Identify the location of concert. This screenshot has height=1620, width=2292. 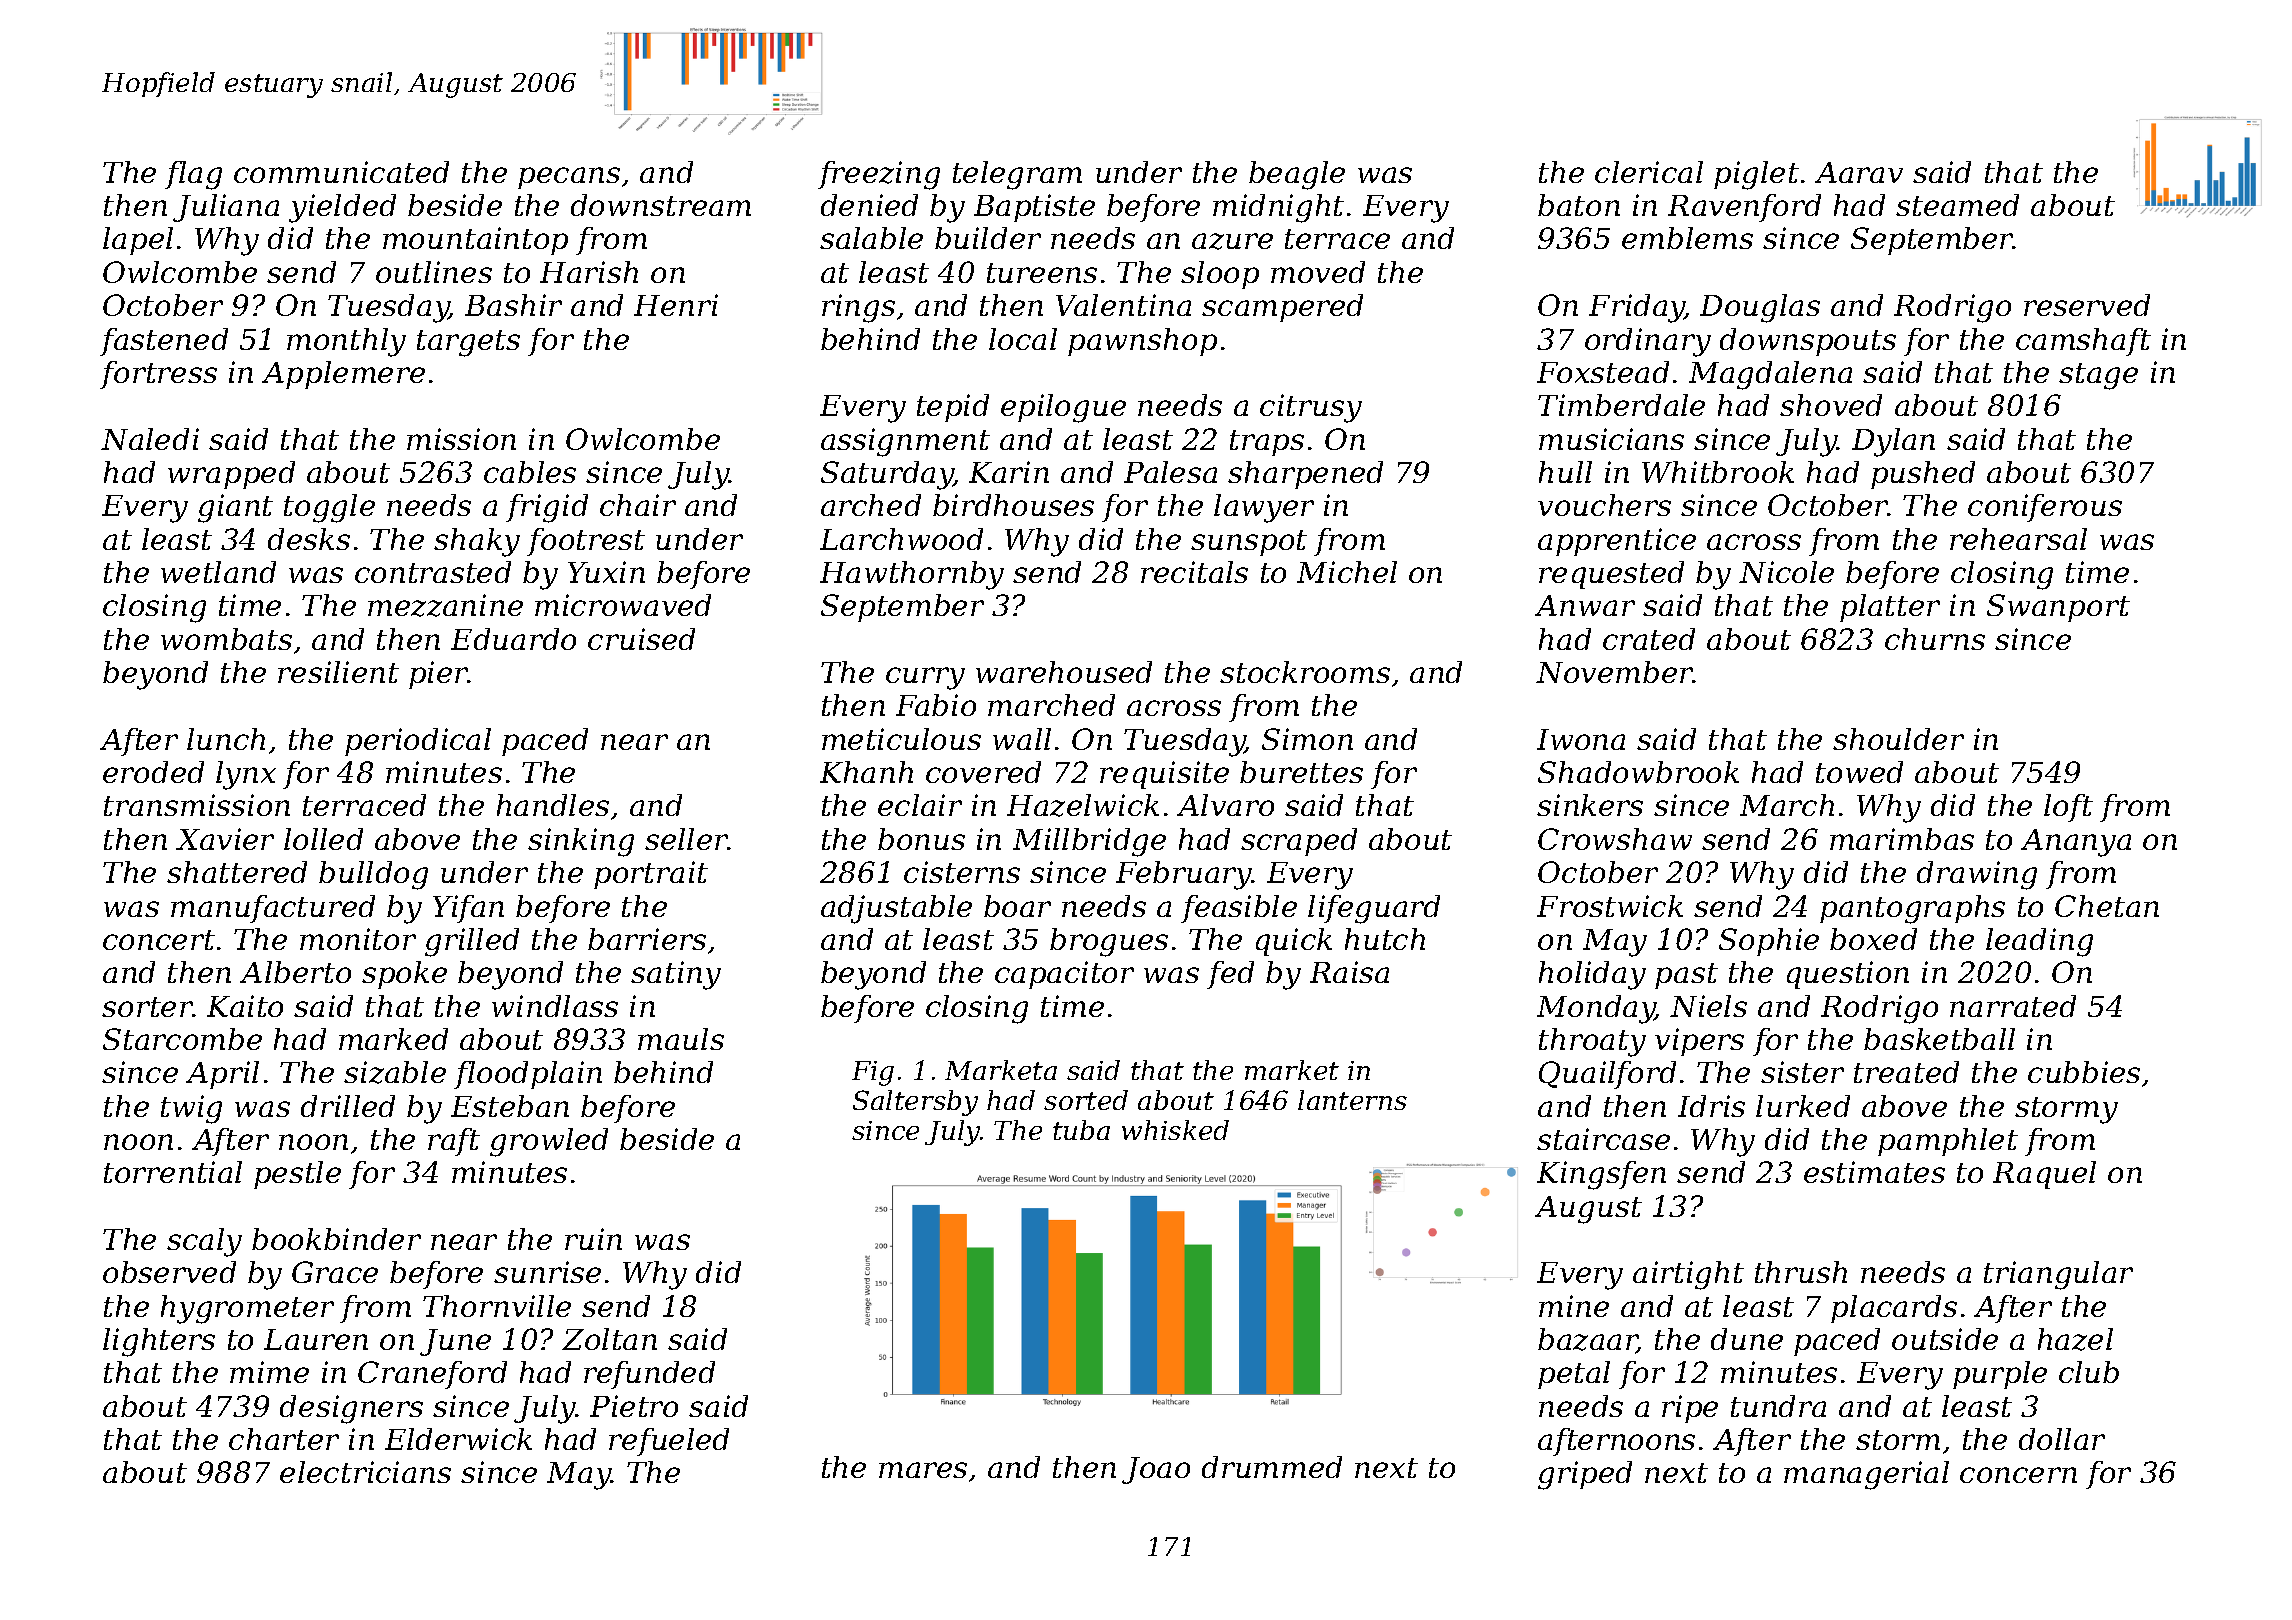
(159, 940).
